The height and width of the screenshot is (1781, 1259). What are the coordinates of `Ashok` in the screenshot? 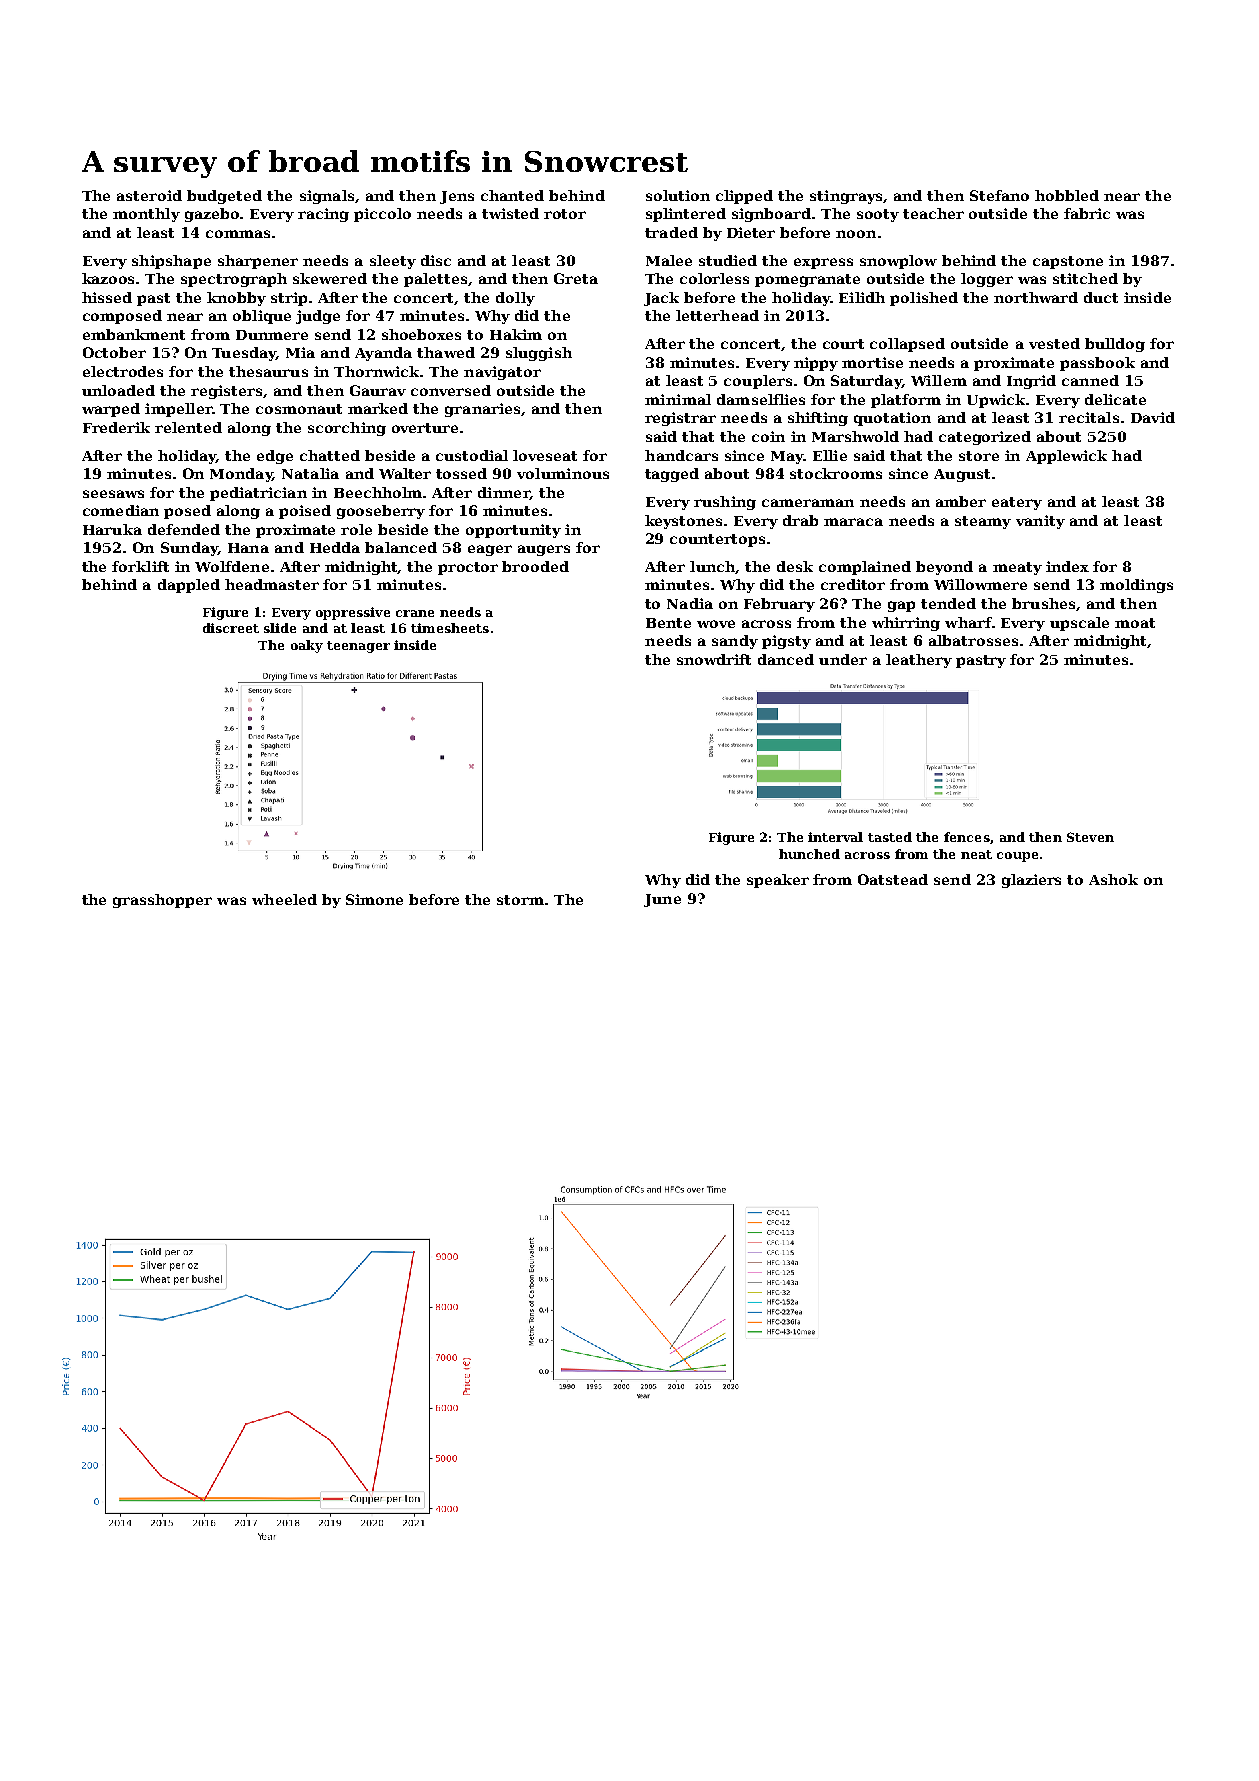 It's located at (1113, 879).
